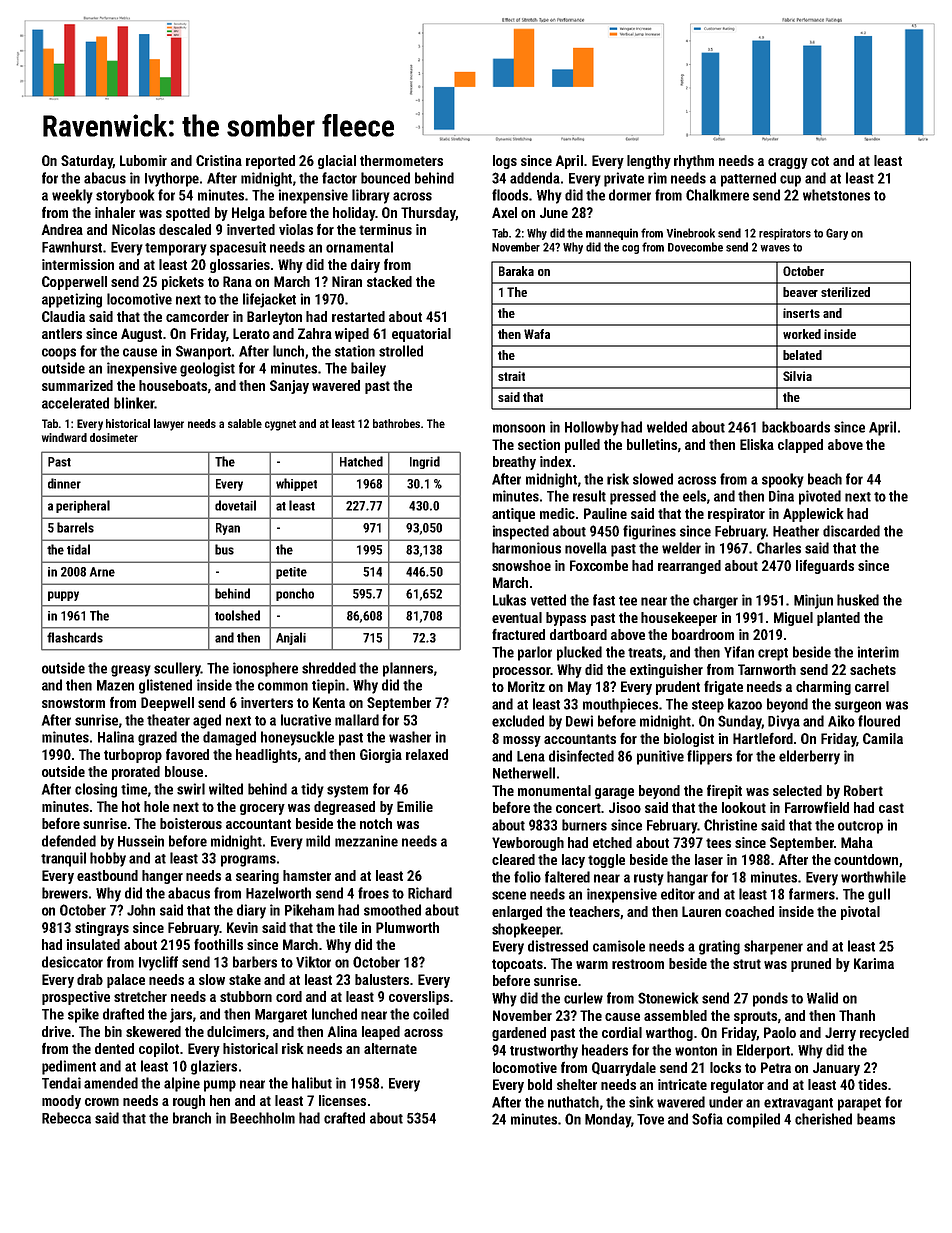  I want to click on peripheral, so click(83, 506).
